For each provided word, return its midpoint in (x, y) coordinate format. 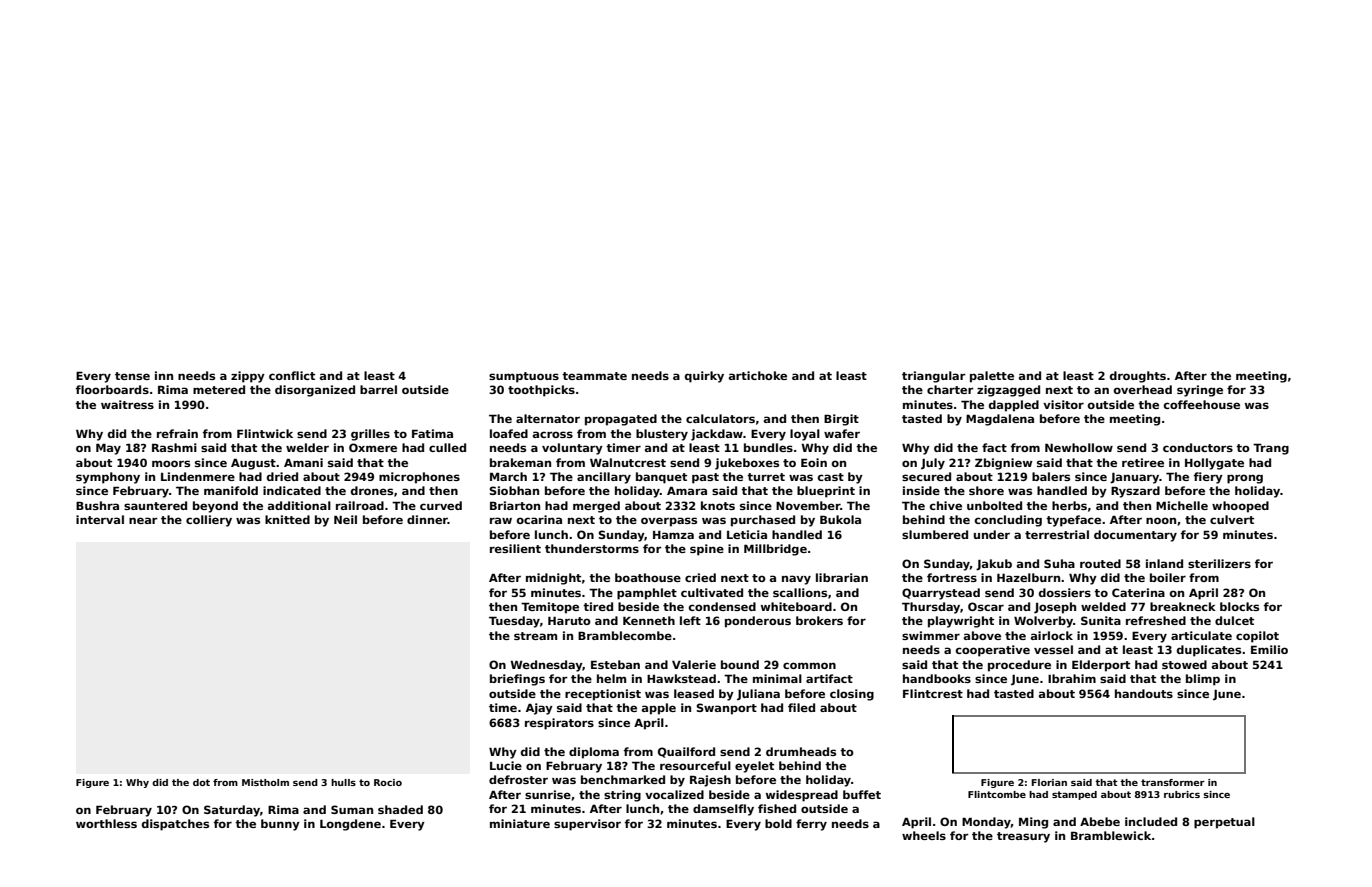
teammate (594, 376)
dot (201, 782)
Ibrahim (1072, 678)
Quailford (686, 752)
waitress (127, 404)
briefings (517, 680)
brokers (819, 620)
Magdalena (1000, 420)
